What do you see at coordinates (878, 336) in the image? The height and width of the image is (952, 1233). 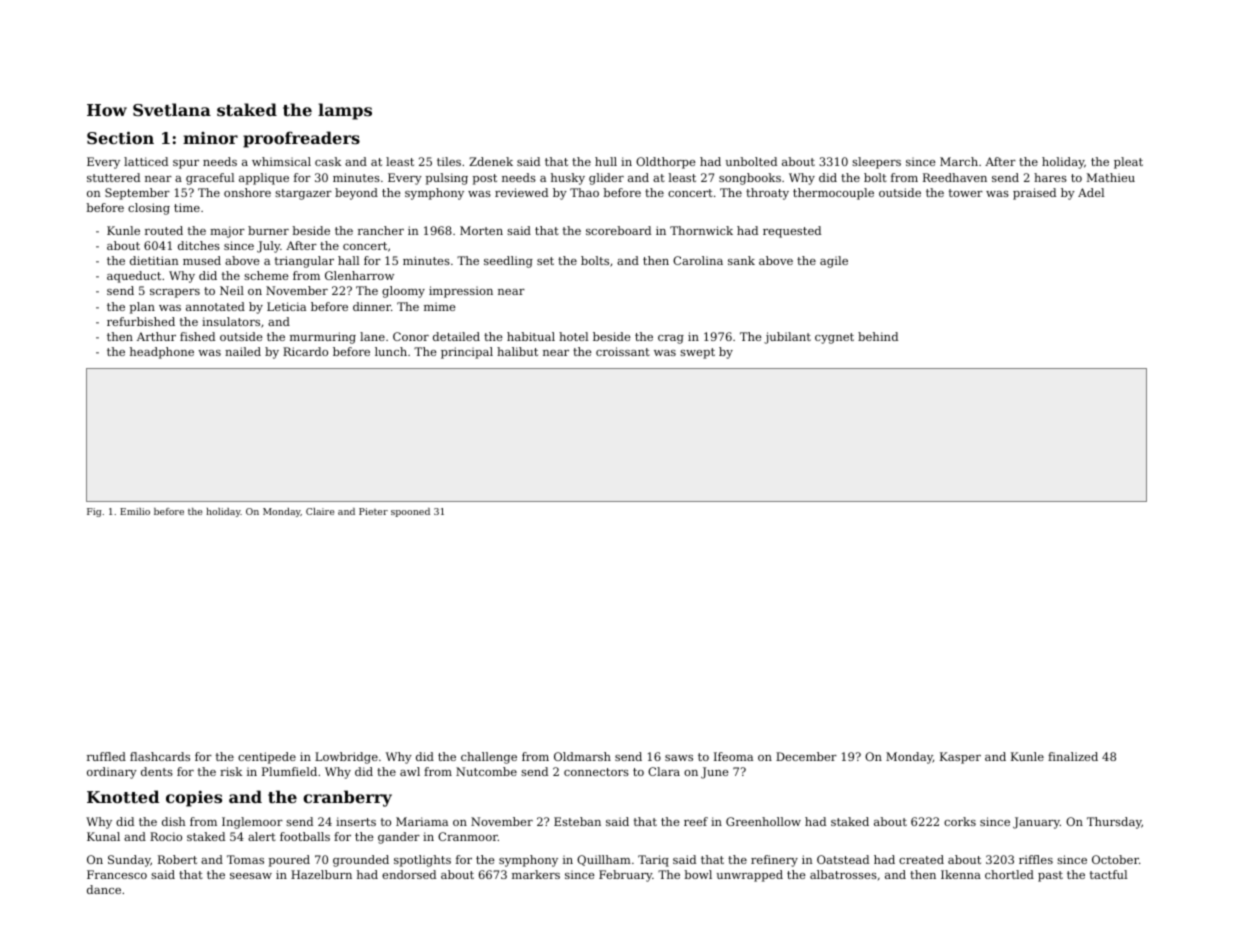 I see `behind` at bounding box center [878, 336].
